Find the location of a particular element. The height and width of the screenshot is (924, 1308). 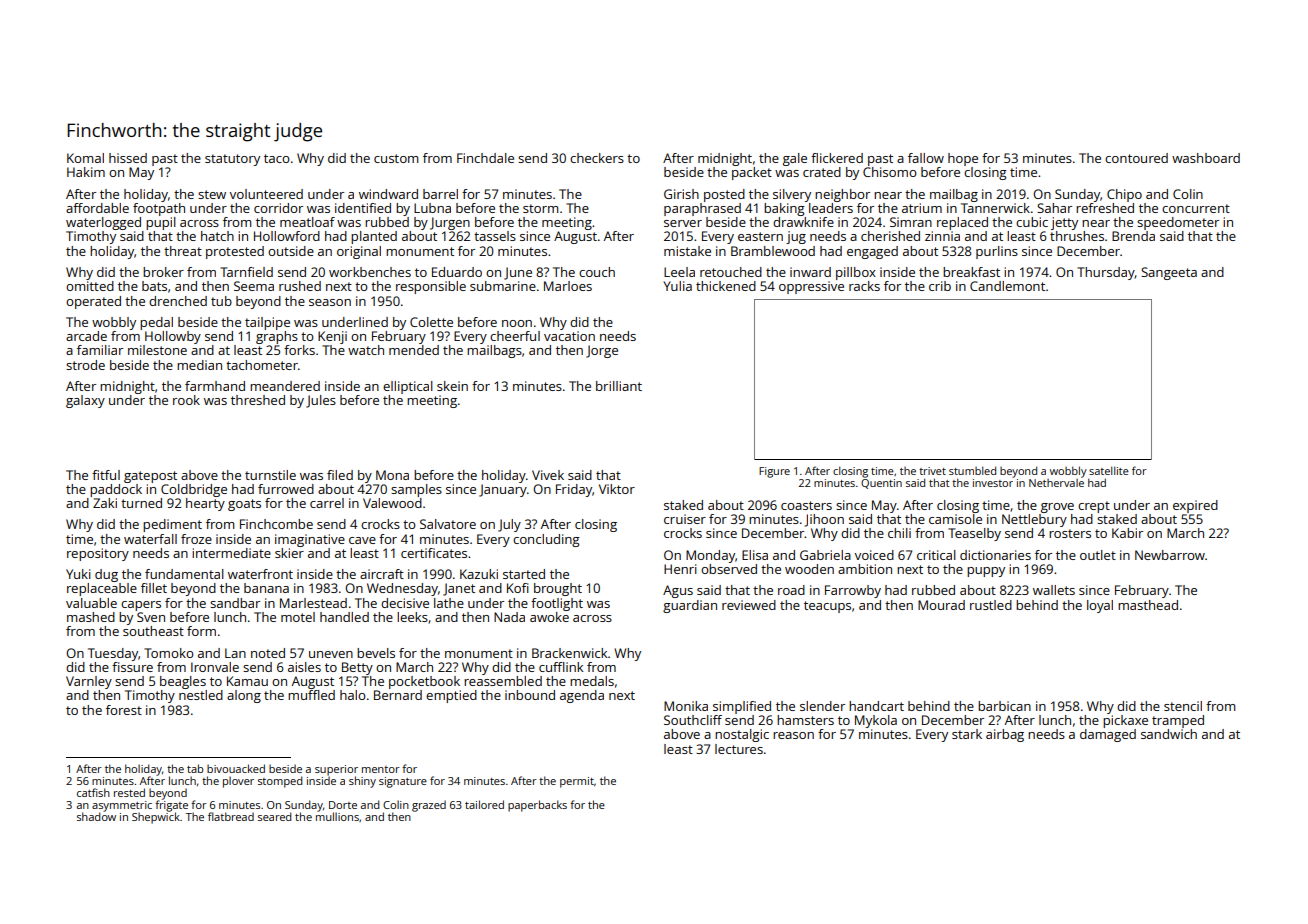

custom is located at coordinates (396, 158).
